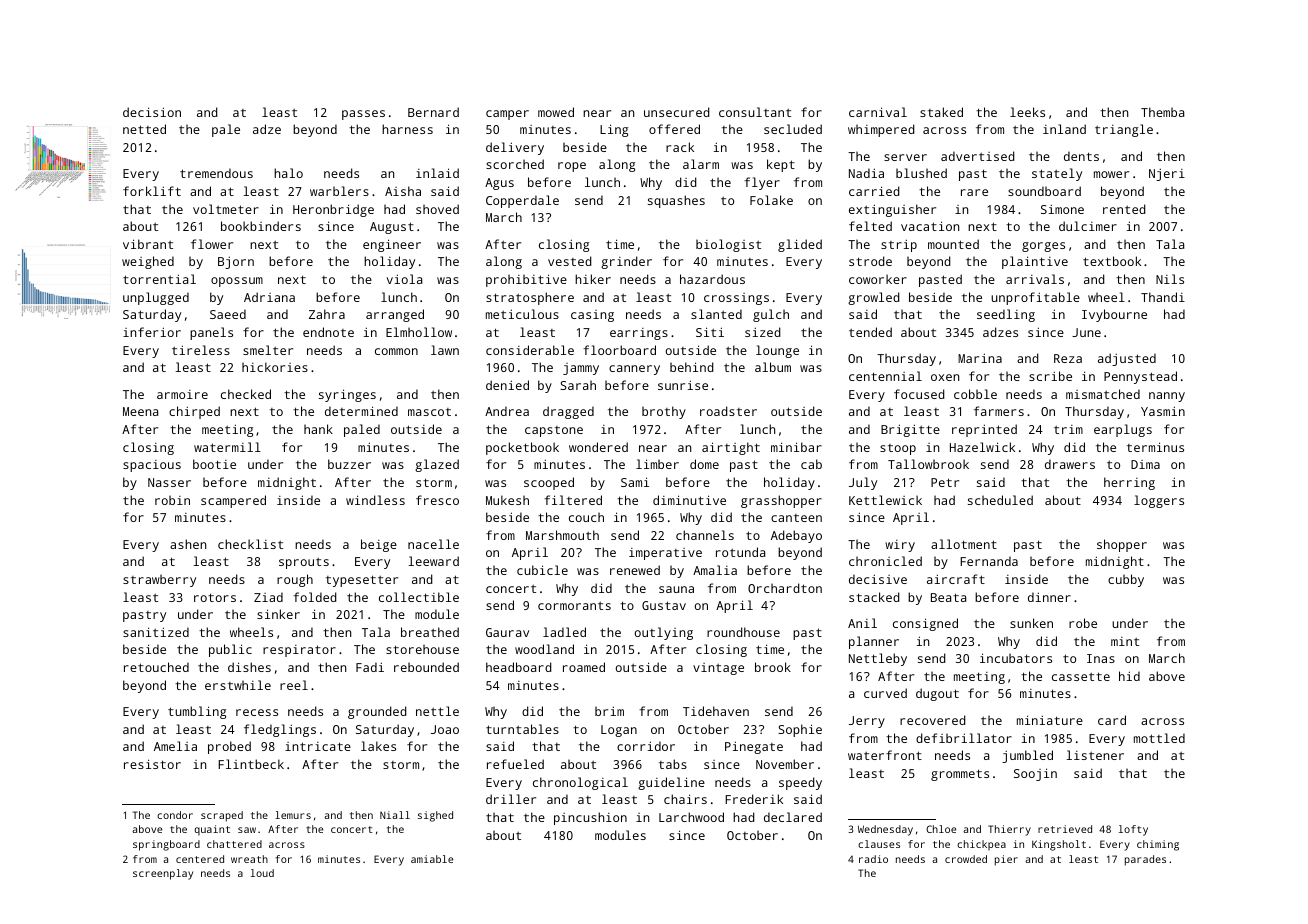 The width and height of the document is (1308, 924). I want to click on Themba, so click(1162, 112).
